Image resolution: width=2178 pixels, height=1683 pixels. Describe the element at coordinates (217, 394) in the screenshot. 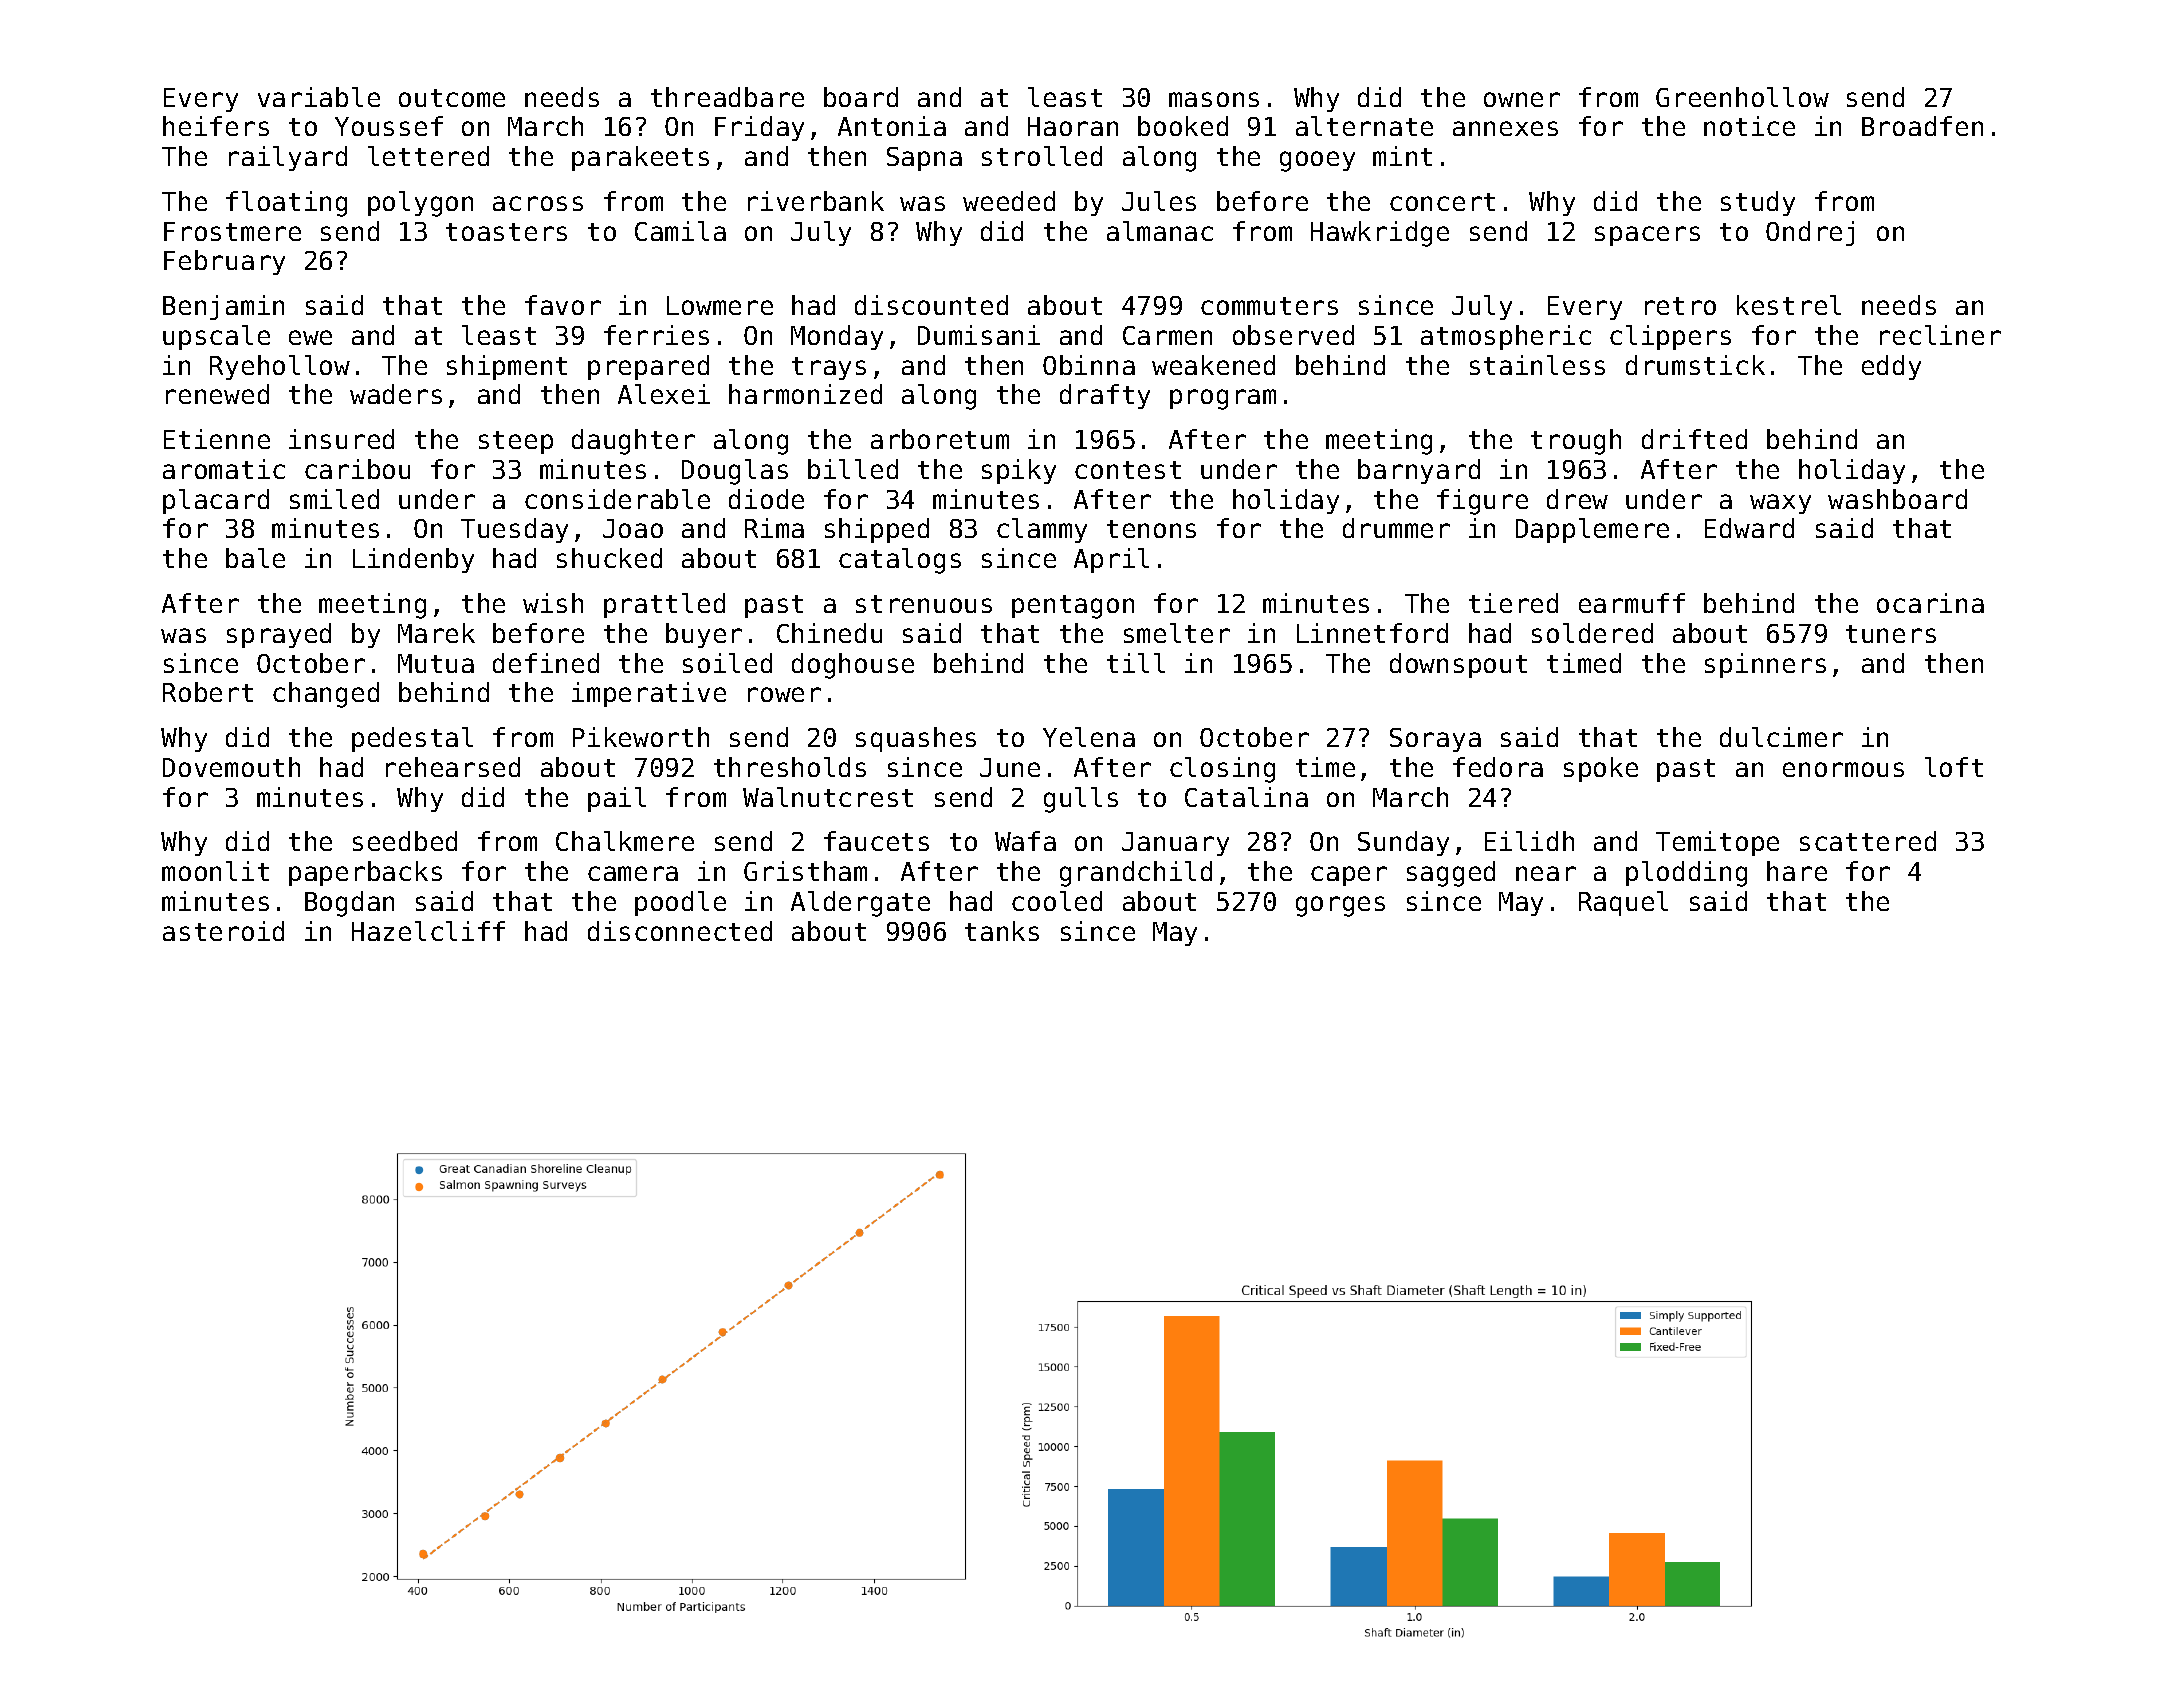

I see `renewed` at that location.
